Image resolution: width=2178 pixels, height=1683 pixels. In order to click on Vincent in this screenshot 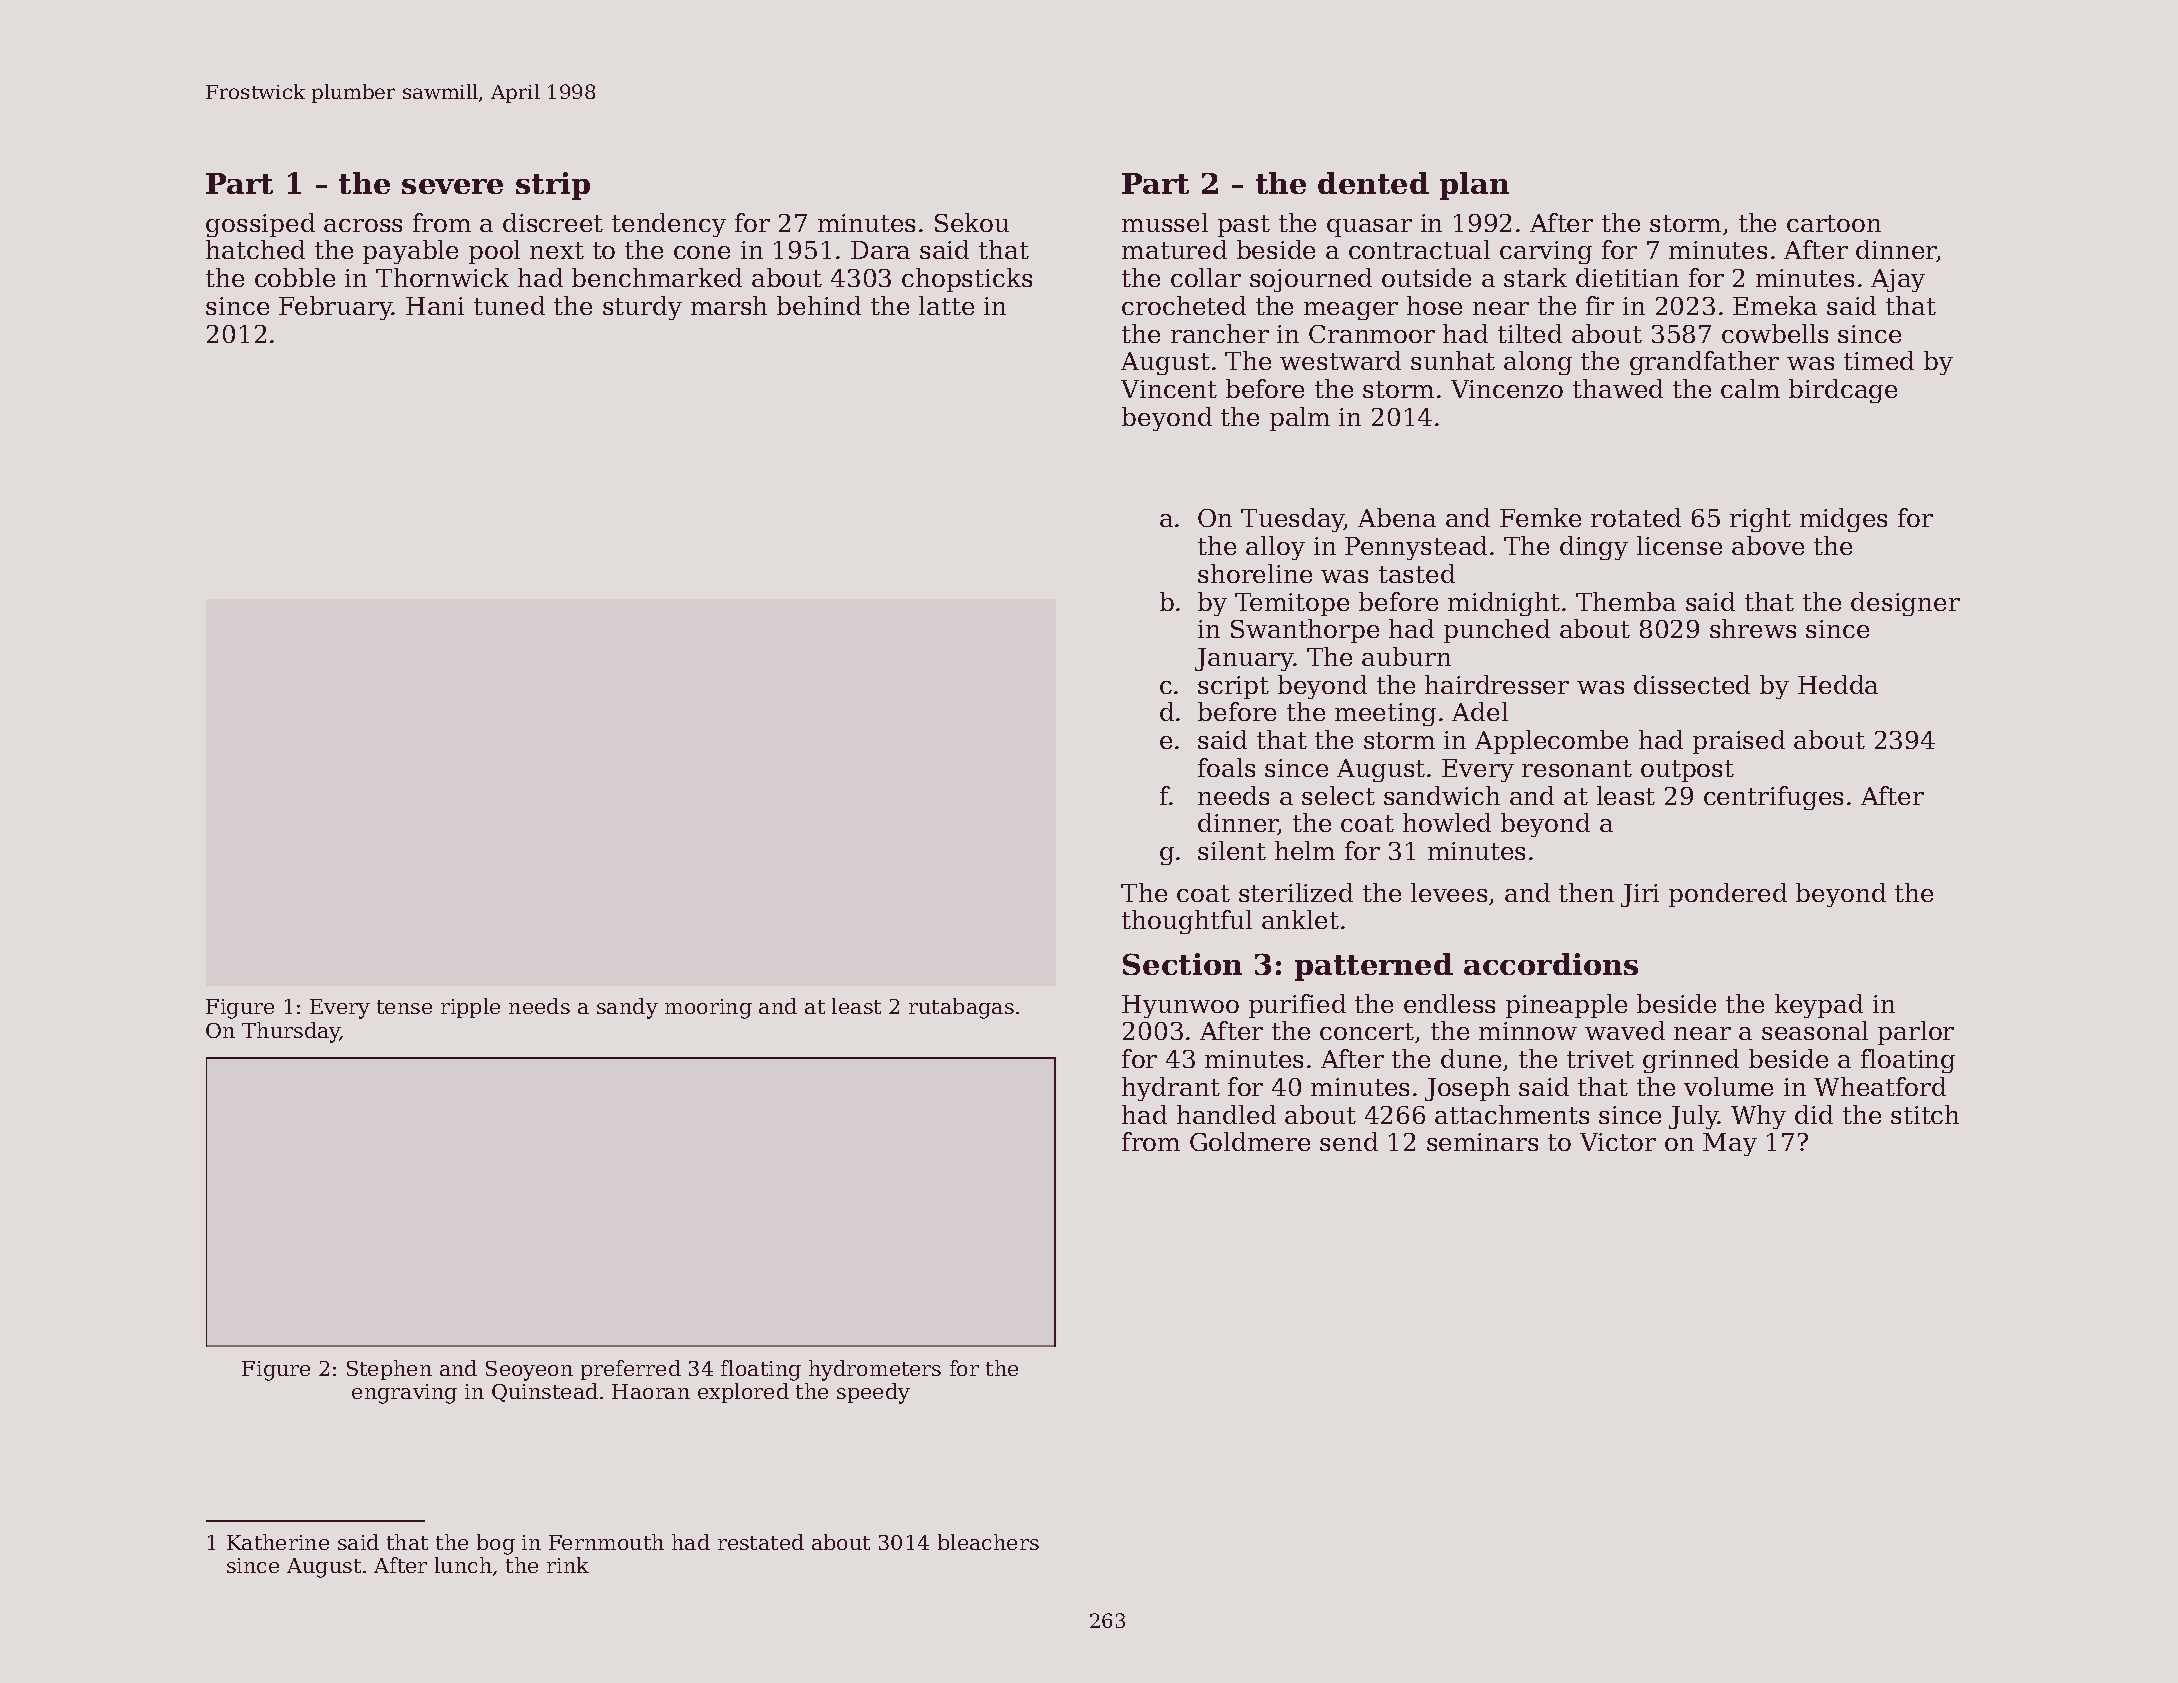, I will do `click(1169, 389)`.
